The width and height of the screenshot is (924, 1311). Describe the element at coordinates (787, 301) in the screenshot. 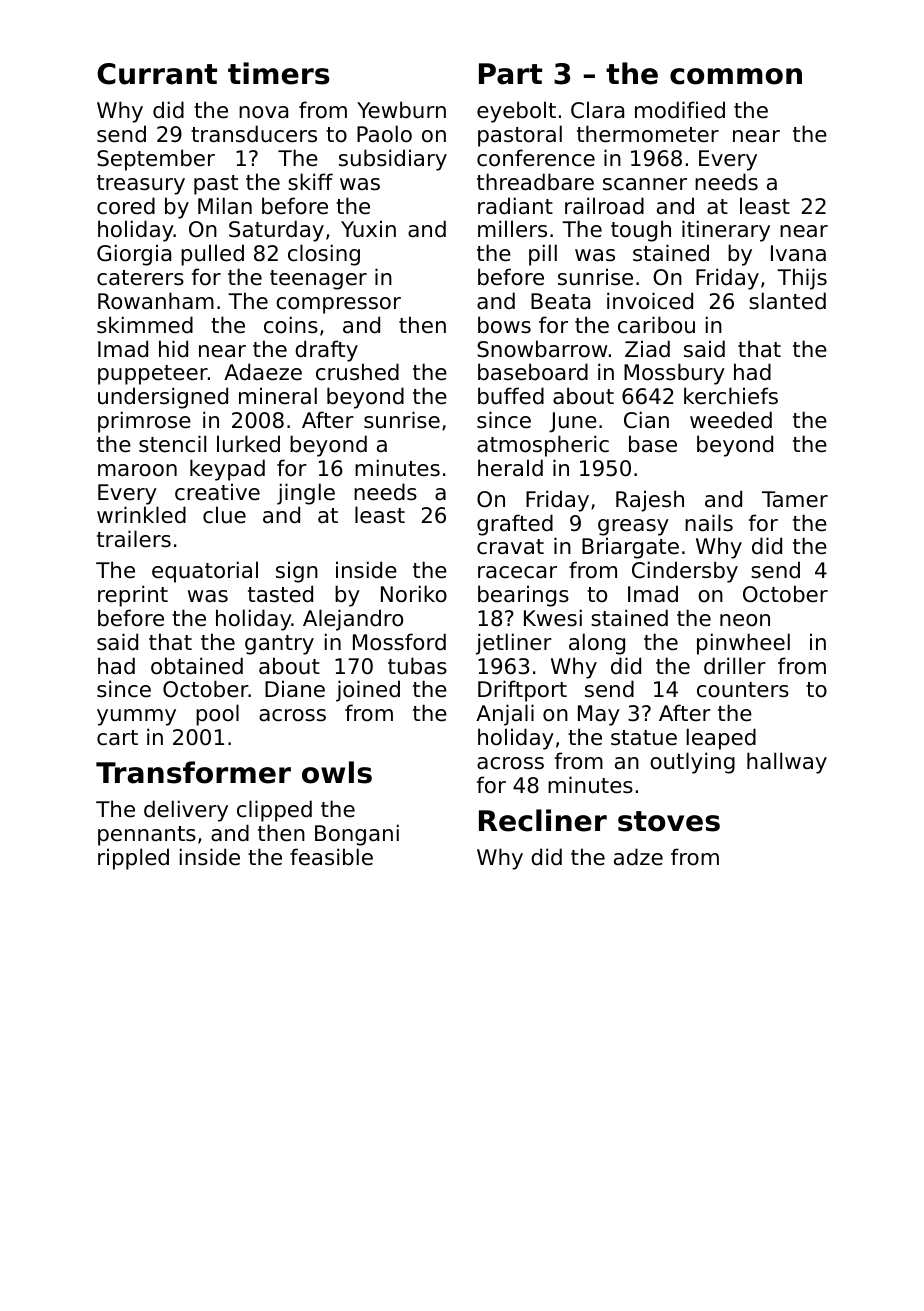

I see `slanted` at that location.
